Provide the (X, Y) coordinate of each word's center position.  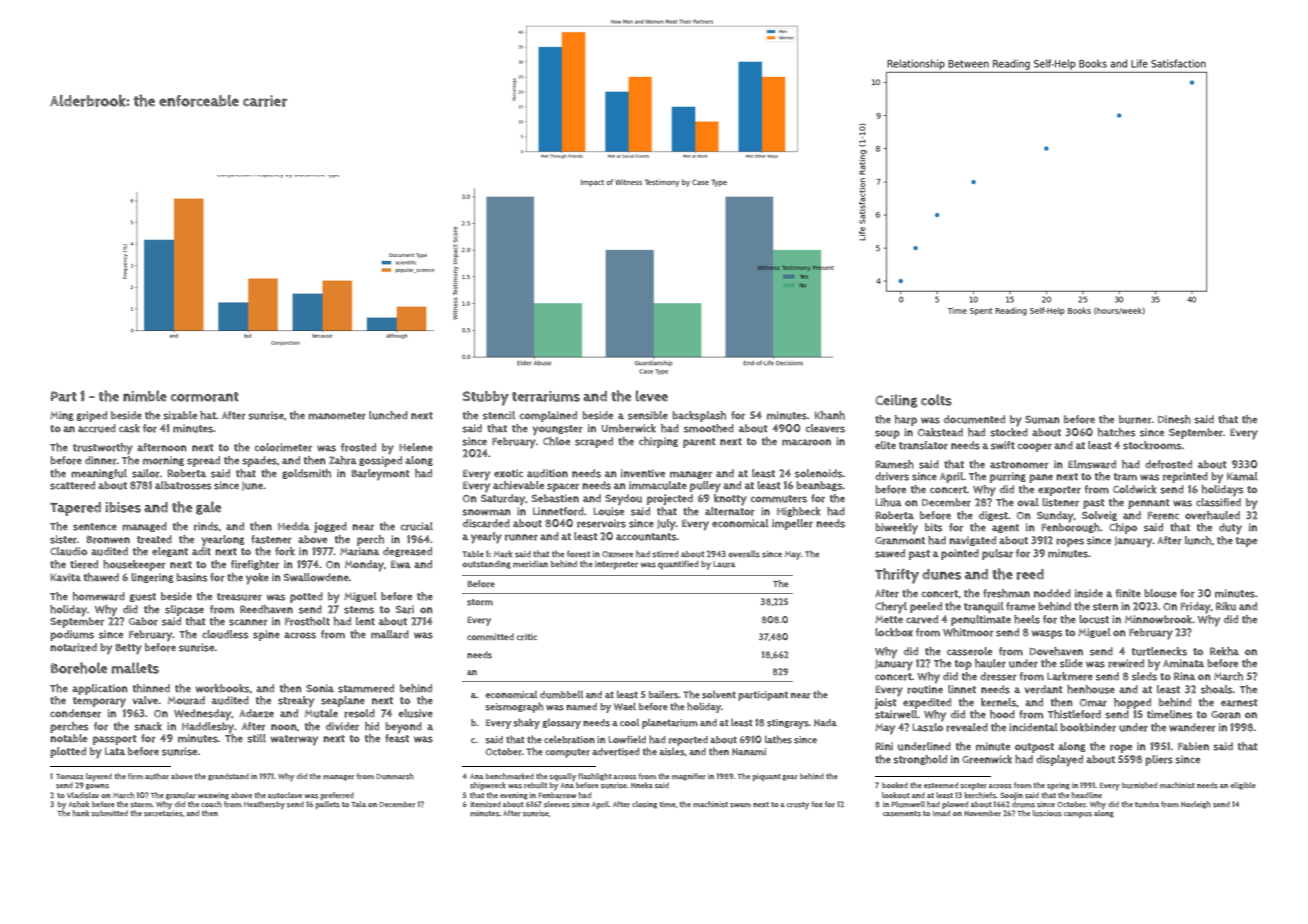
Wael (625, 706)
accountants (646, 537)
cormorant (205, 397)
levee (652, 396)
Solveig (1099, 516)
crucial (416, 526)
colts (936, 400)
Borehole (79, 668)
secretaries (163, 813)
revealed (967, 727)
